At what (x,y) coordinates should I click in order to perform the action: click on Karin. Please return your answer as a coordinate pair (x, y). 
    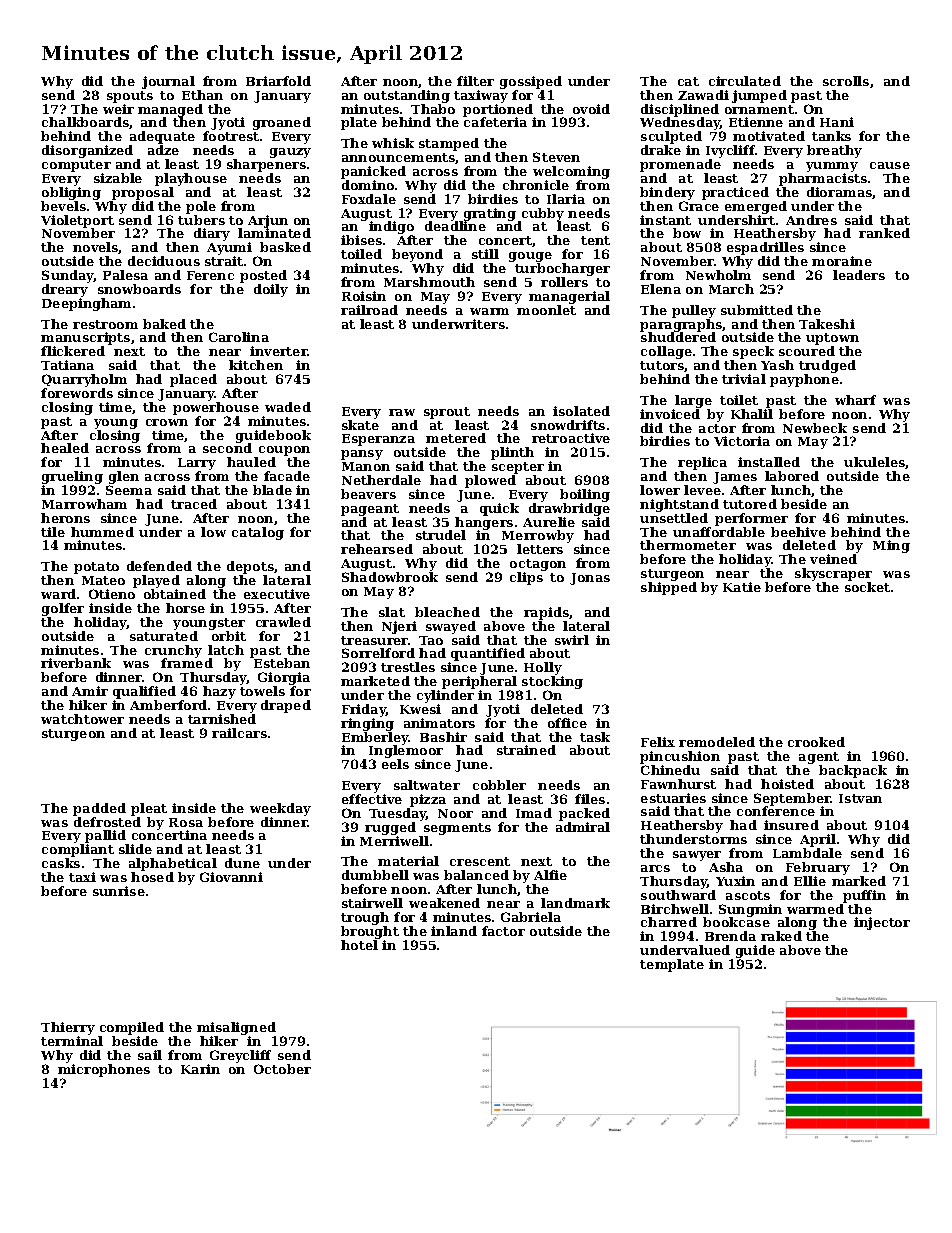
    Looking at the image, I should click on (200, 1069).
